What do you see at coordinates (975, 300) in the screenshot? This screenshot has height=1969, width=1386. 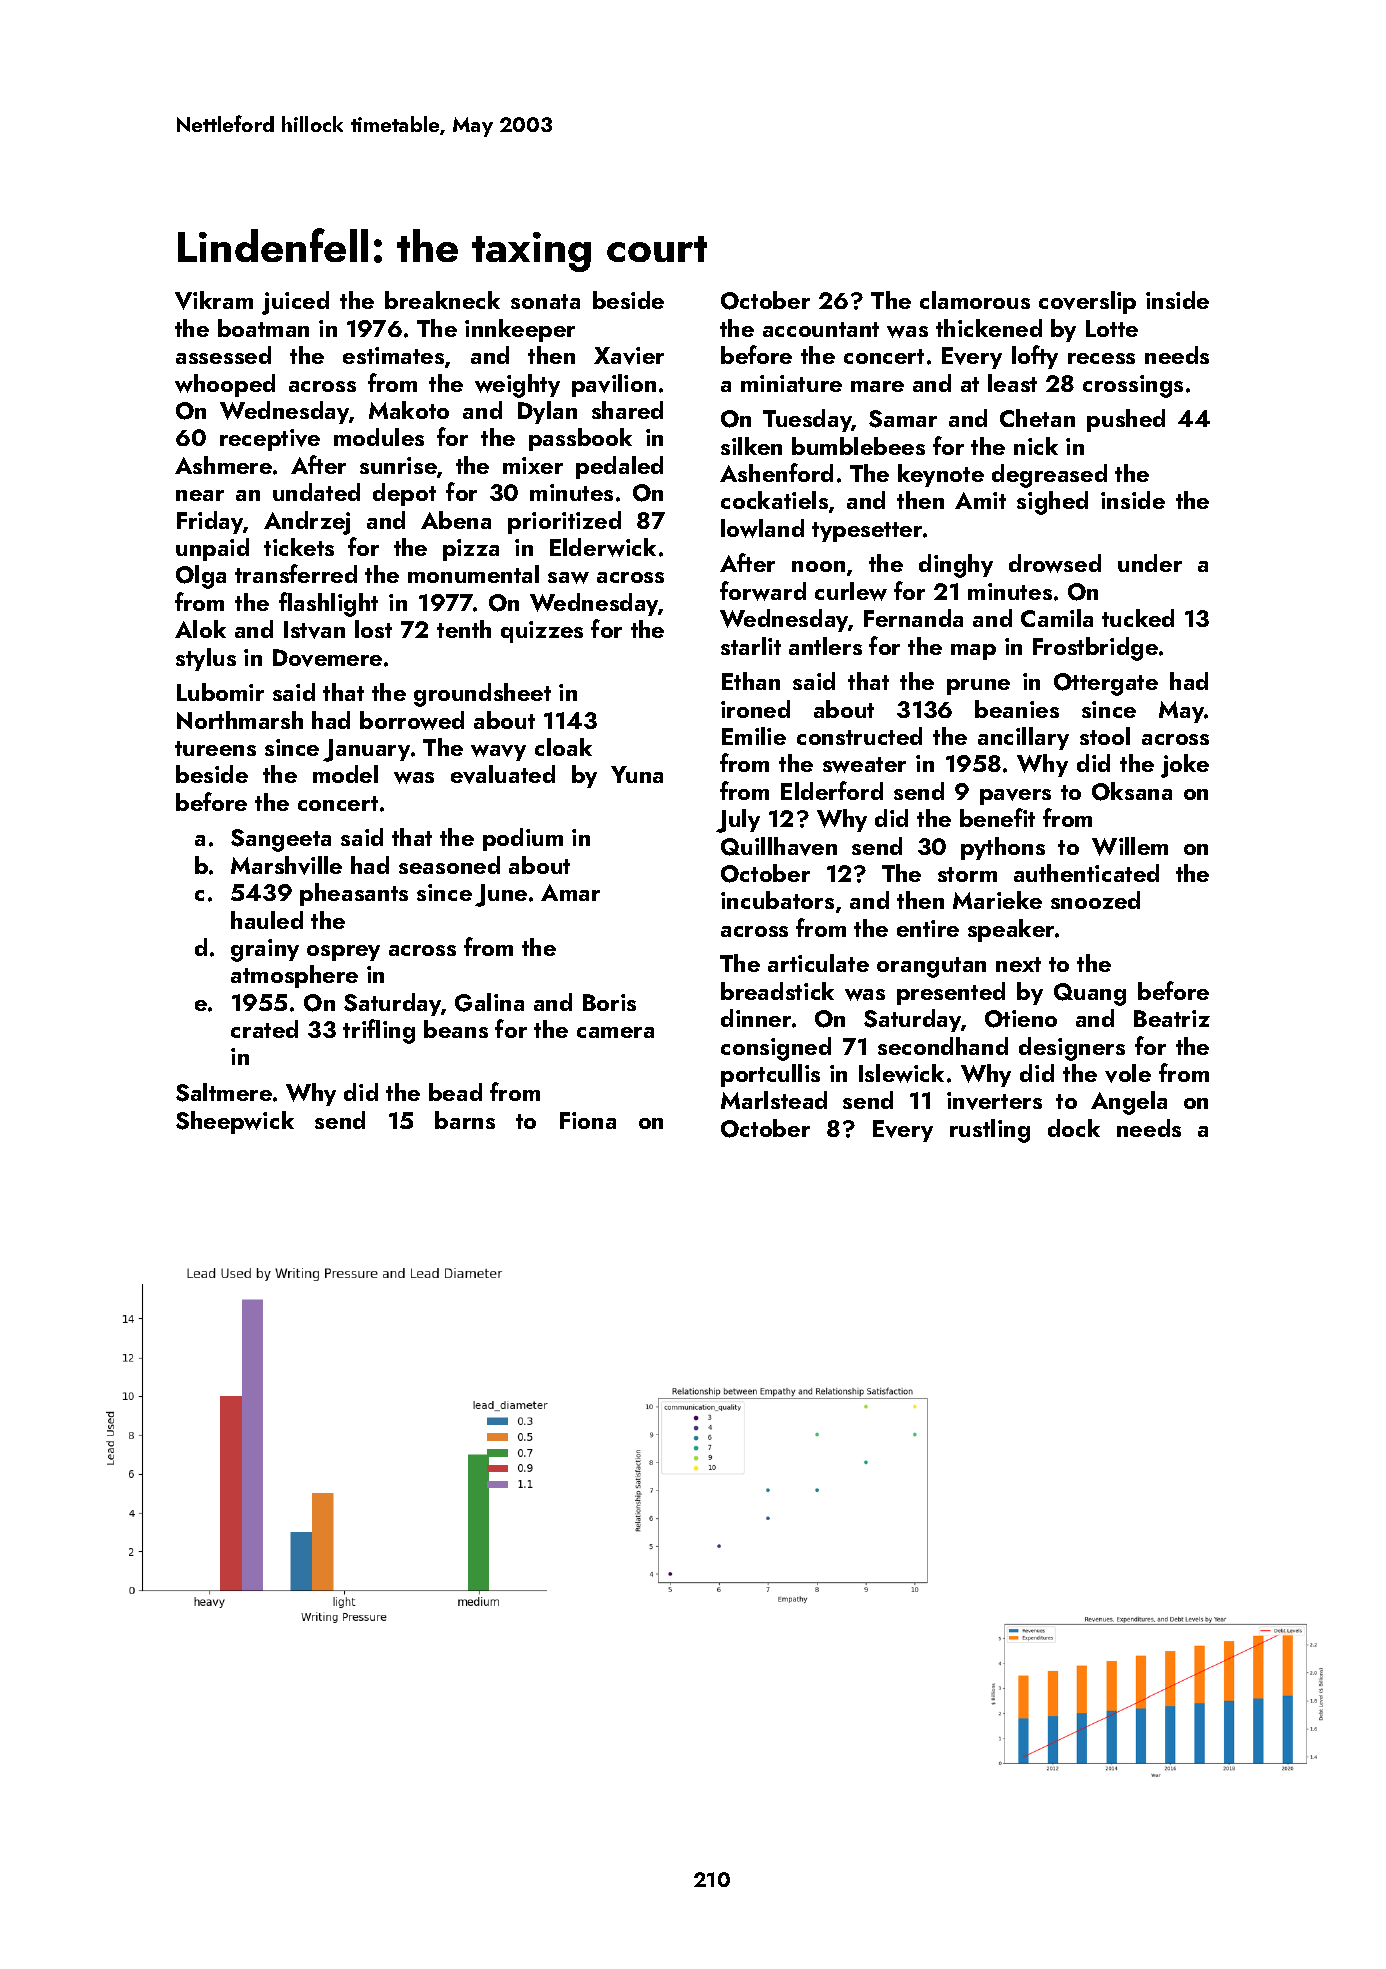 I see `clamorous` at bounding box center [975, 300].
